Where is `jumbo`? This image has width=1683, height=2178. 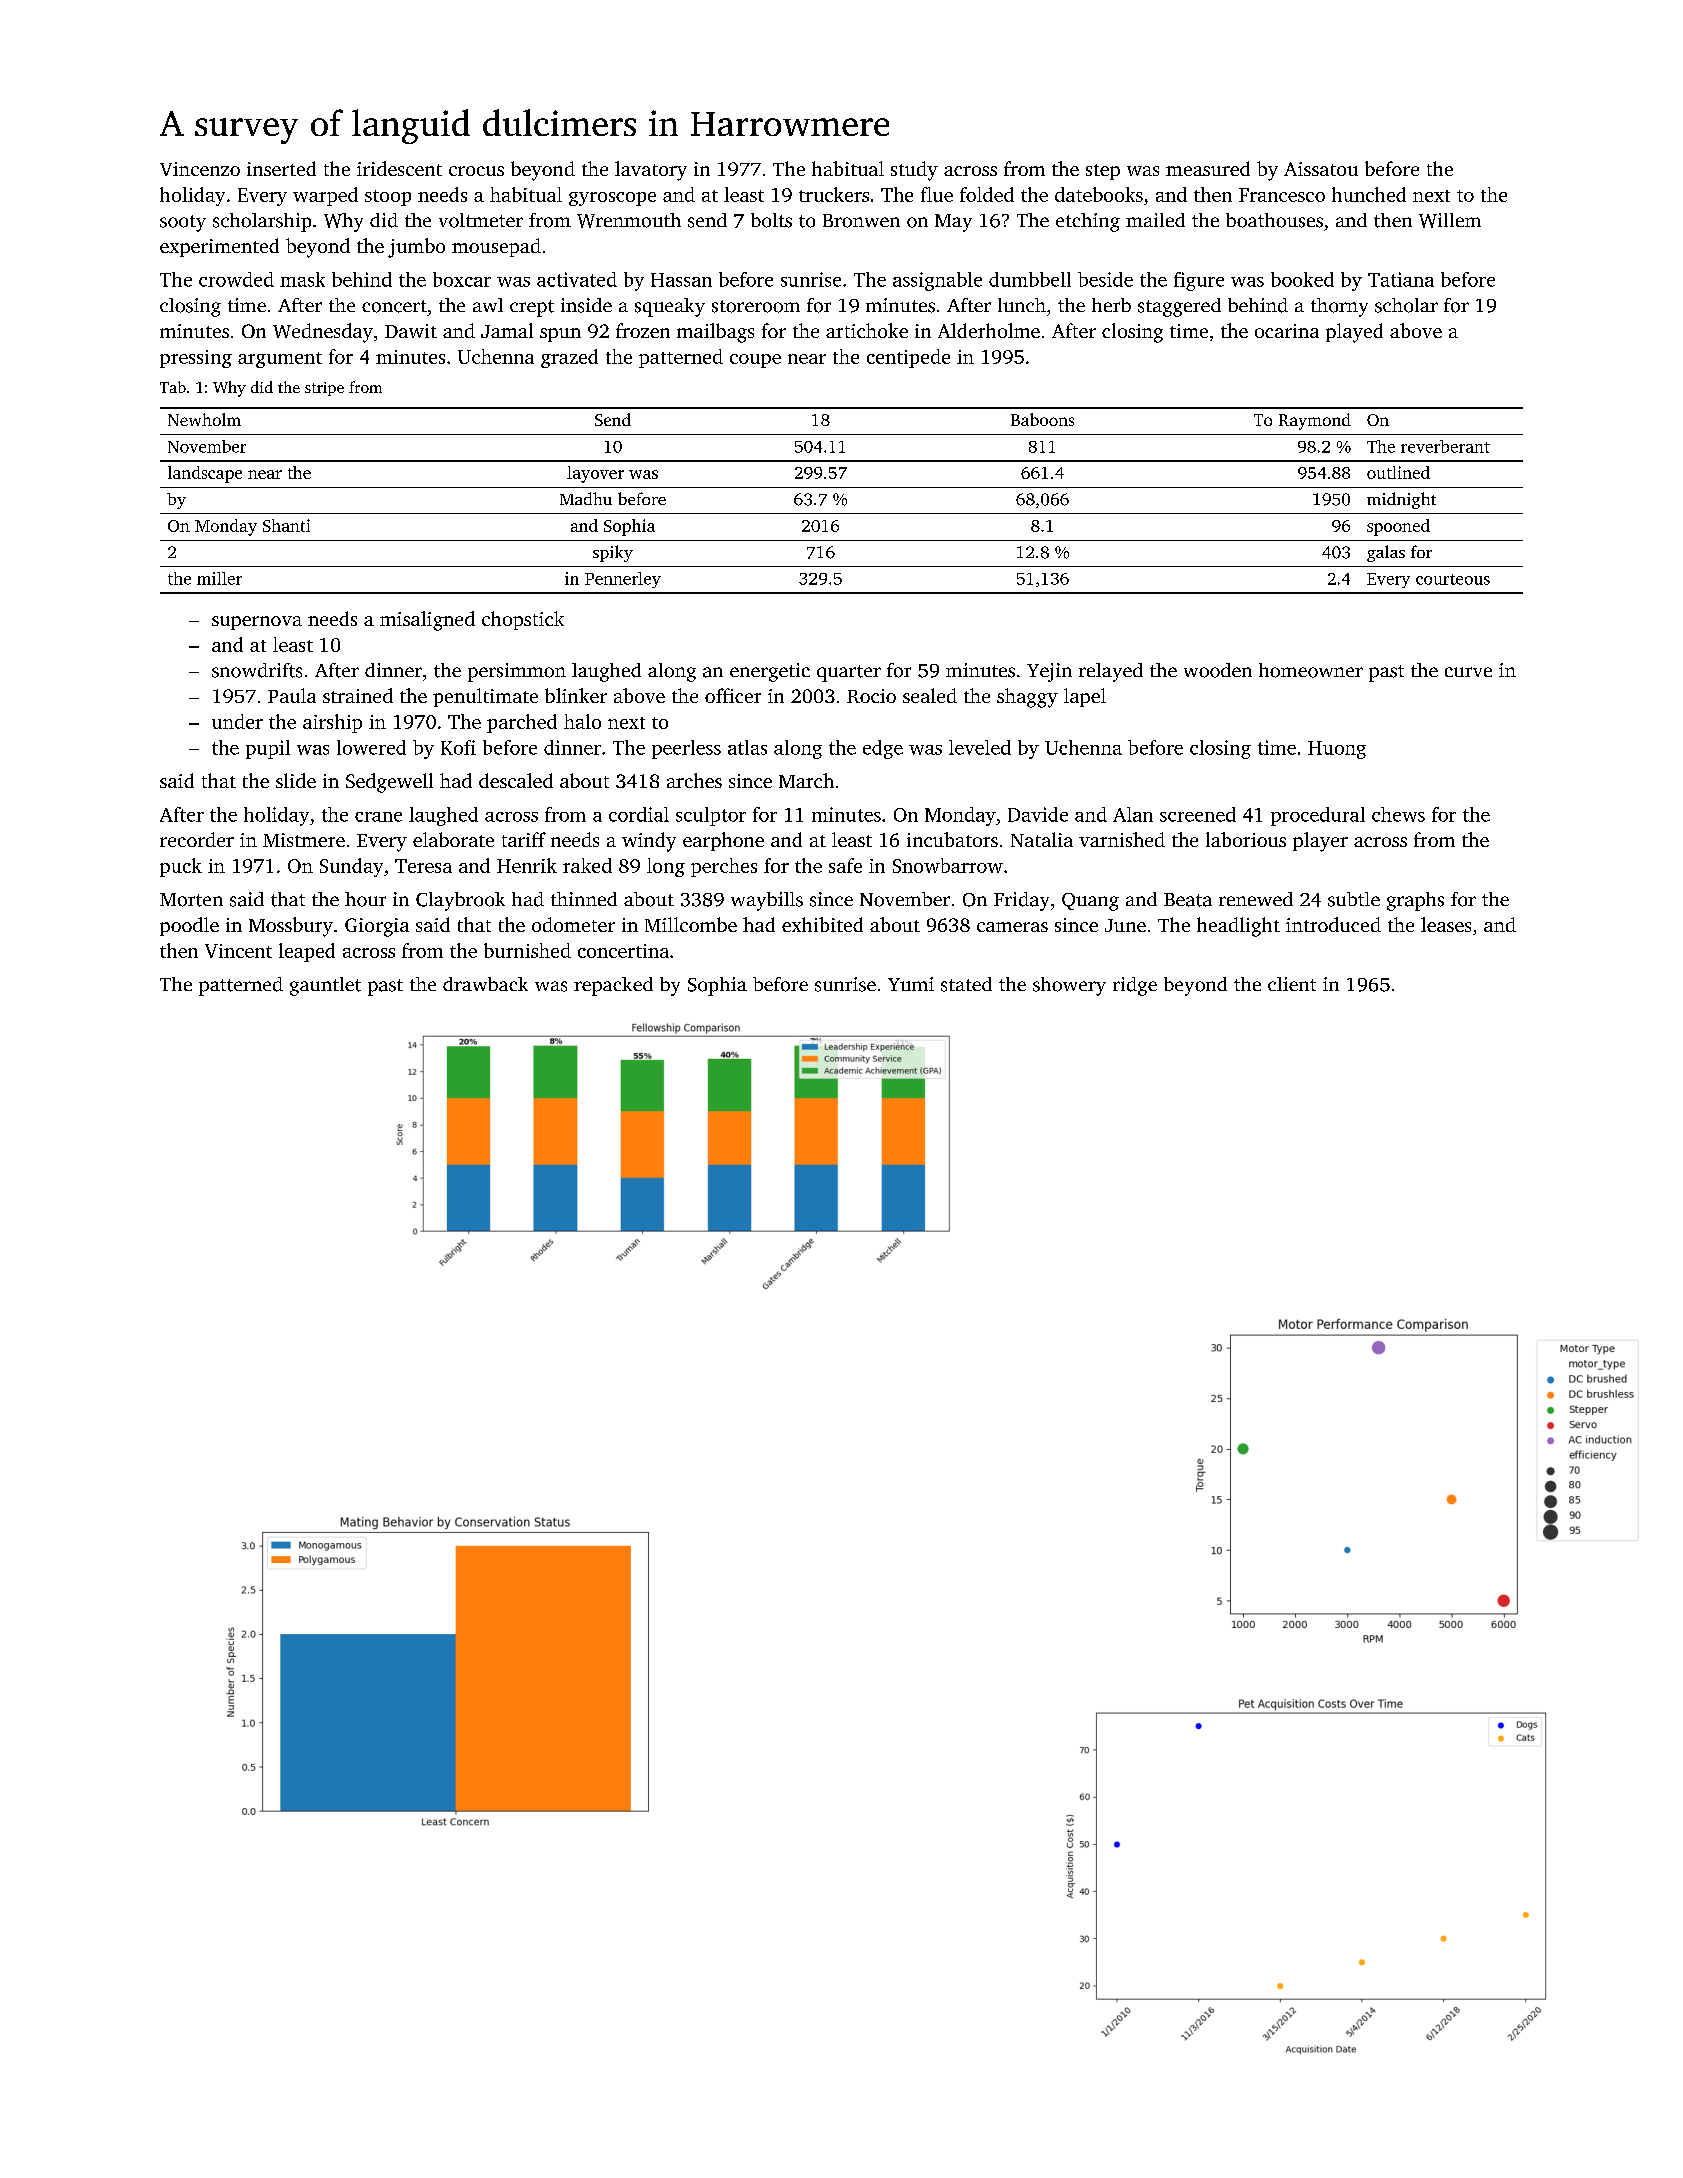 jumbo is located at coordinates (416, 248).
